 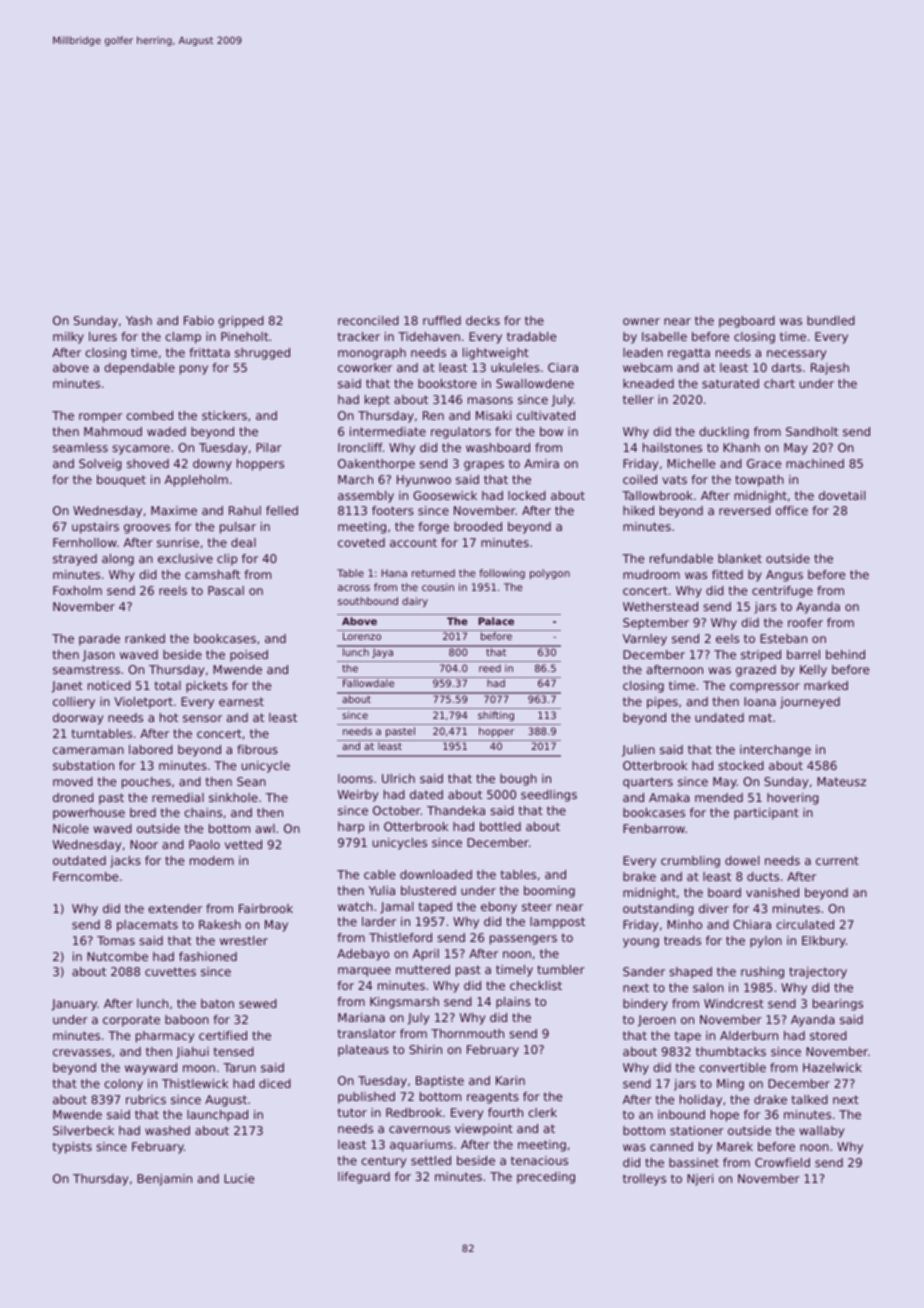 What do you see at coordinates (782, 1162) in the page?
I see `Crowfield` at bounding box center [782, 1162].
